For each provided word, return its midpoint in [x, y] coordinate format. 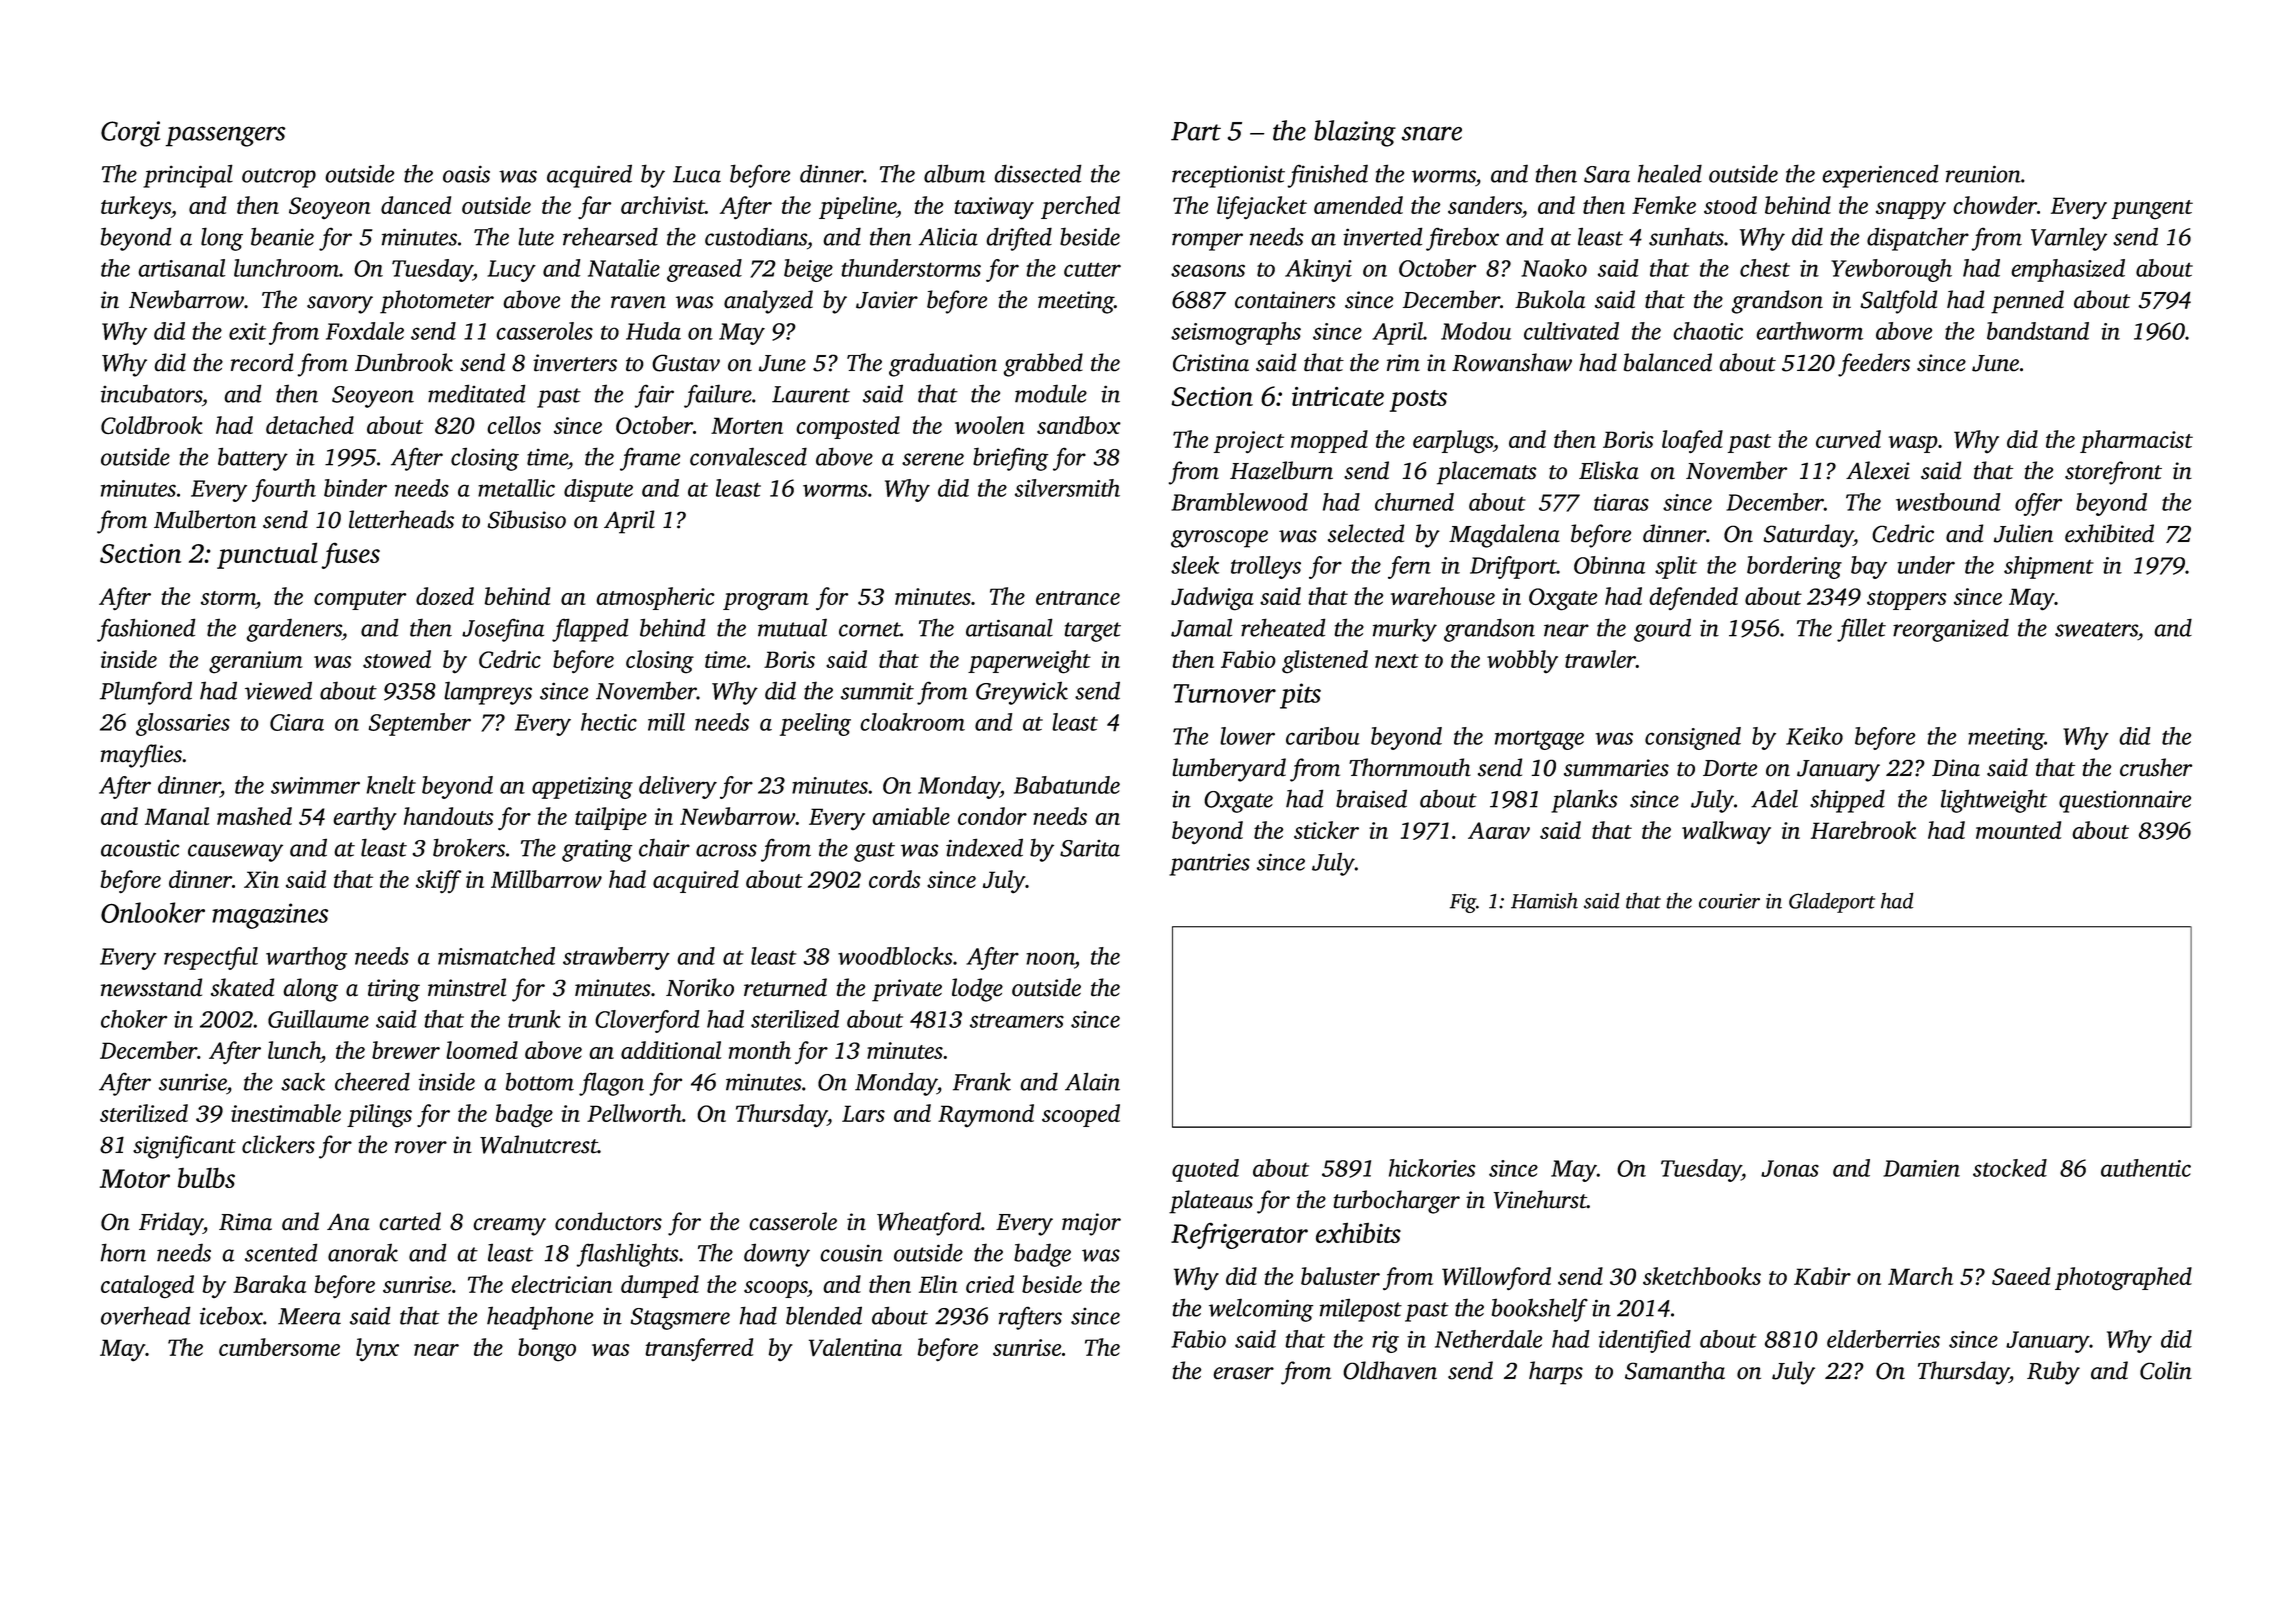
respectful [211, 958]
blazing [1355, 133]
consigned [1693, 738]
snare [1432, 133]
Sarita [1090, 848]
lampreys [488, 693]
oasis [466, 174]
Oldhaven [1390, 1370]
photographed [2123, 1279]
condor [992, 816]
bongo [547, 1350]
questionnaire [2125, 801]
